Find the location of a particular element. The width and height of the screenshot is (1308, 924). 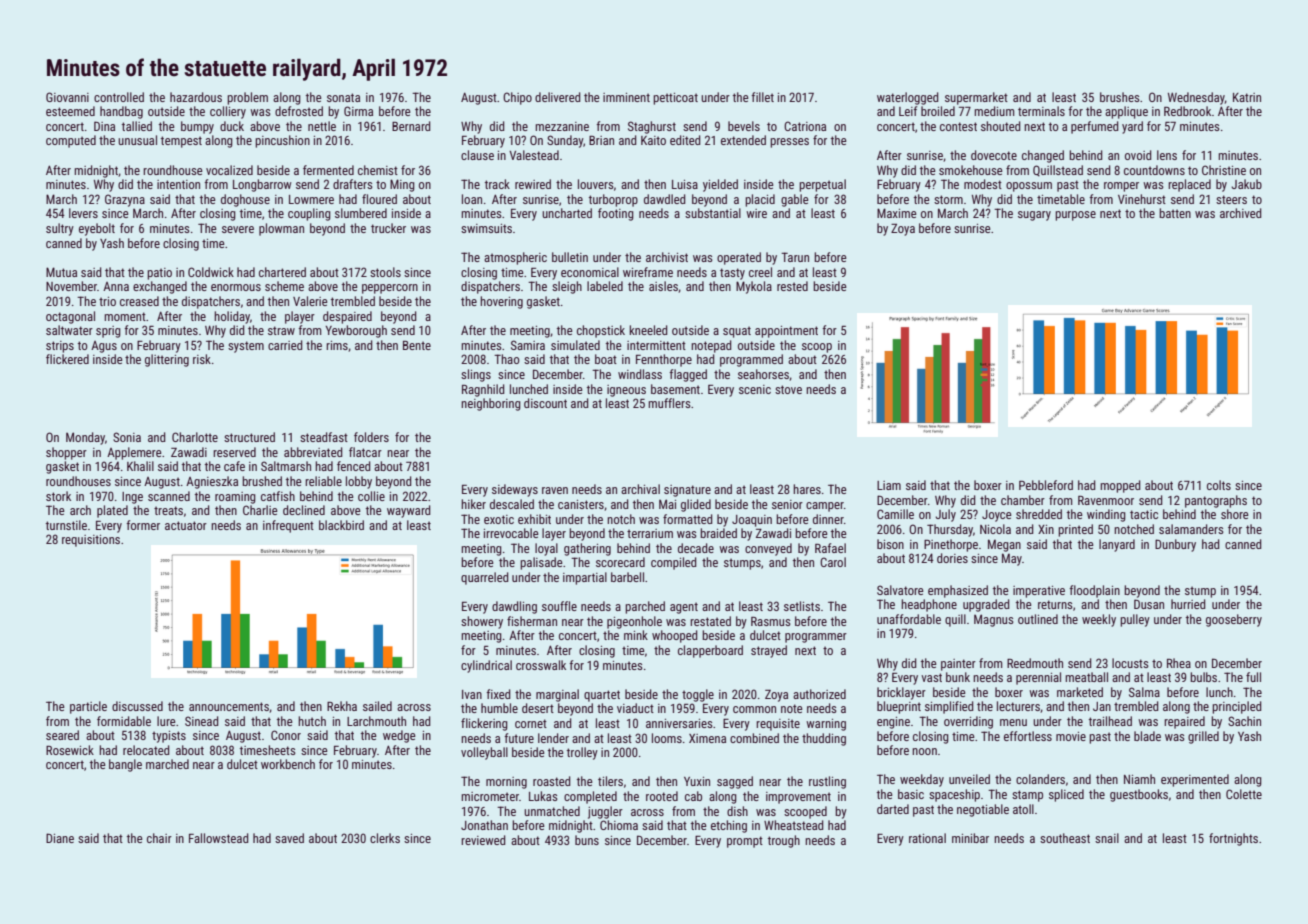

controlled is located at coordinates (119, 97).
